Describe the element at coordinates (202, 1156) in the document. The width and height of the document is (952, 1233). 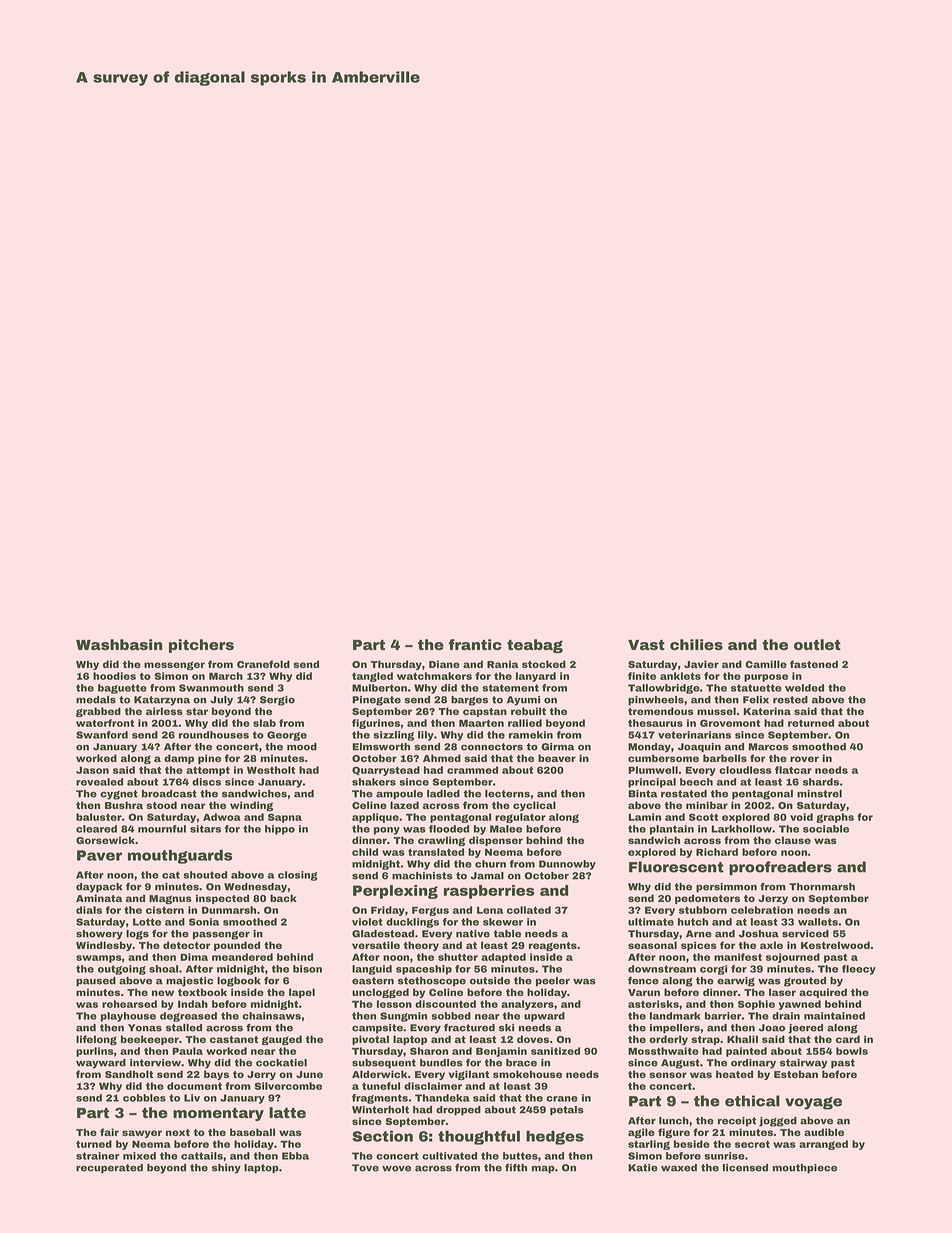
I see `cattails` at that location.
